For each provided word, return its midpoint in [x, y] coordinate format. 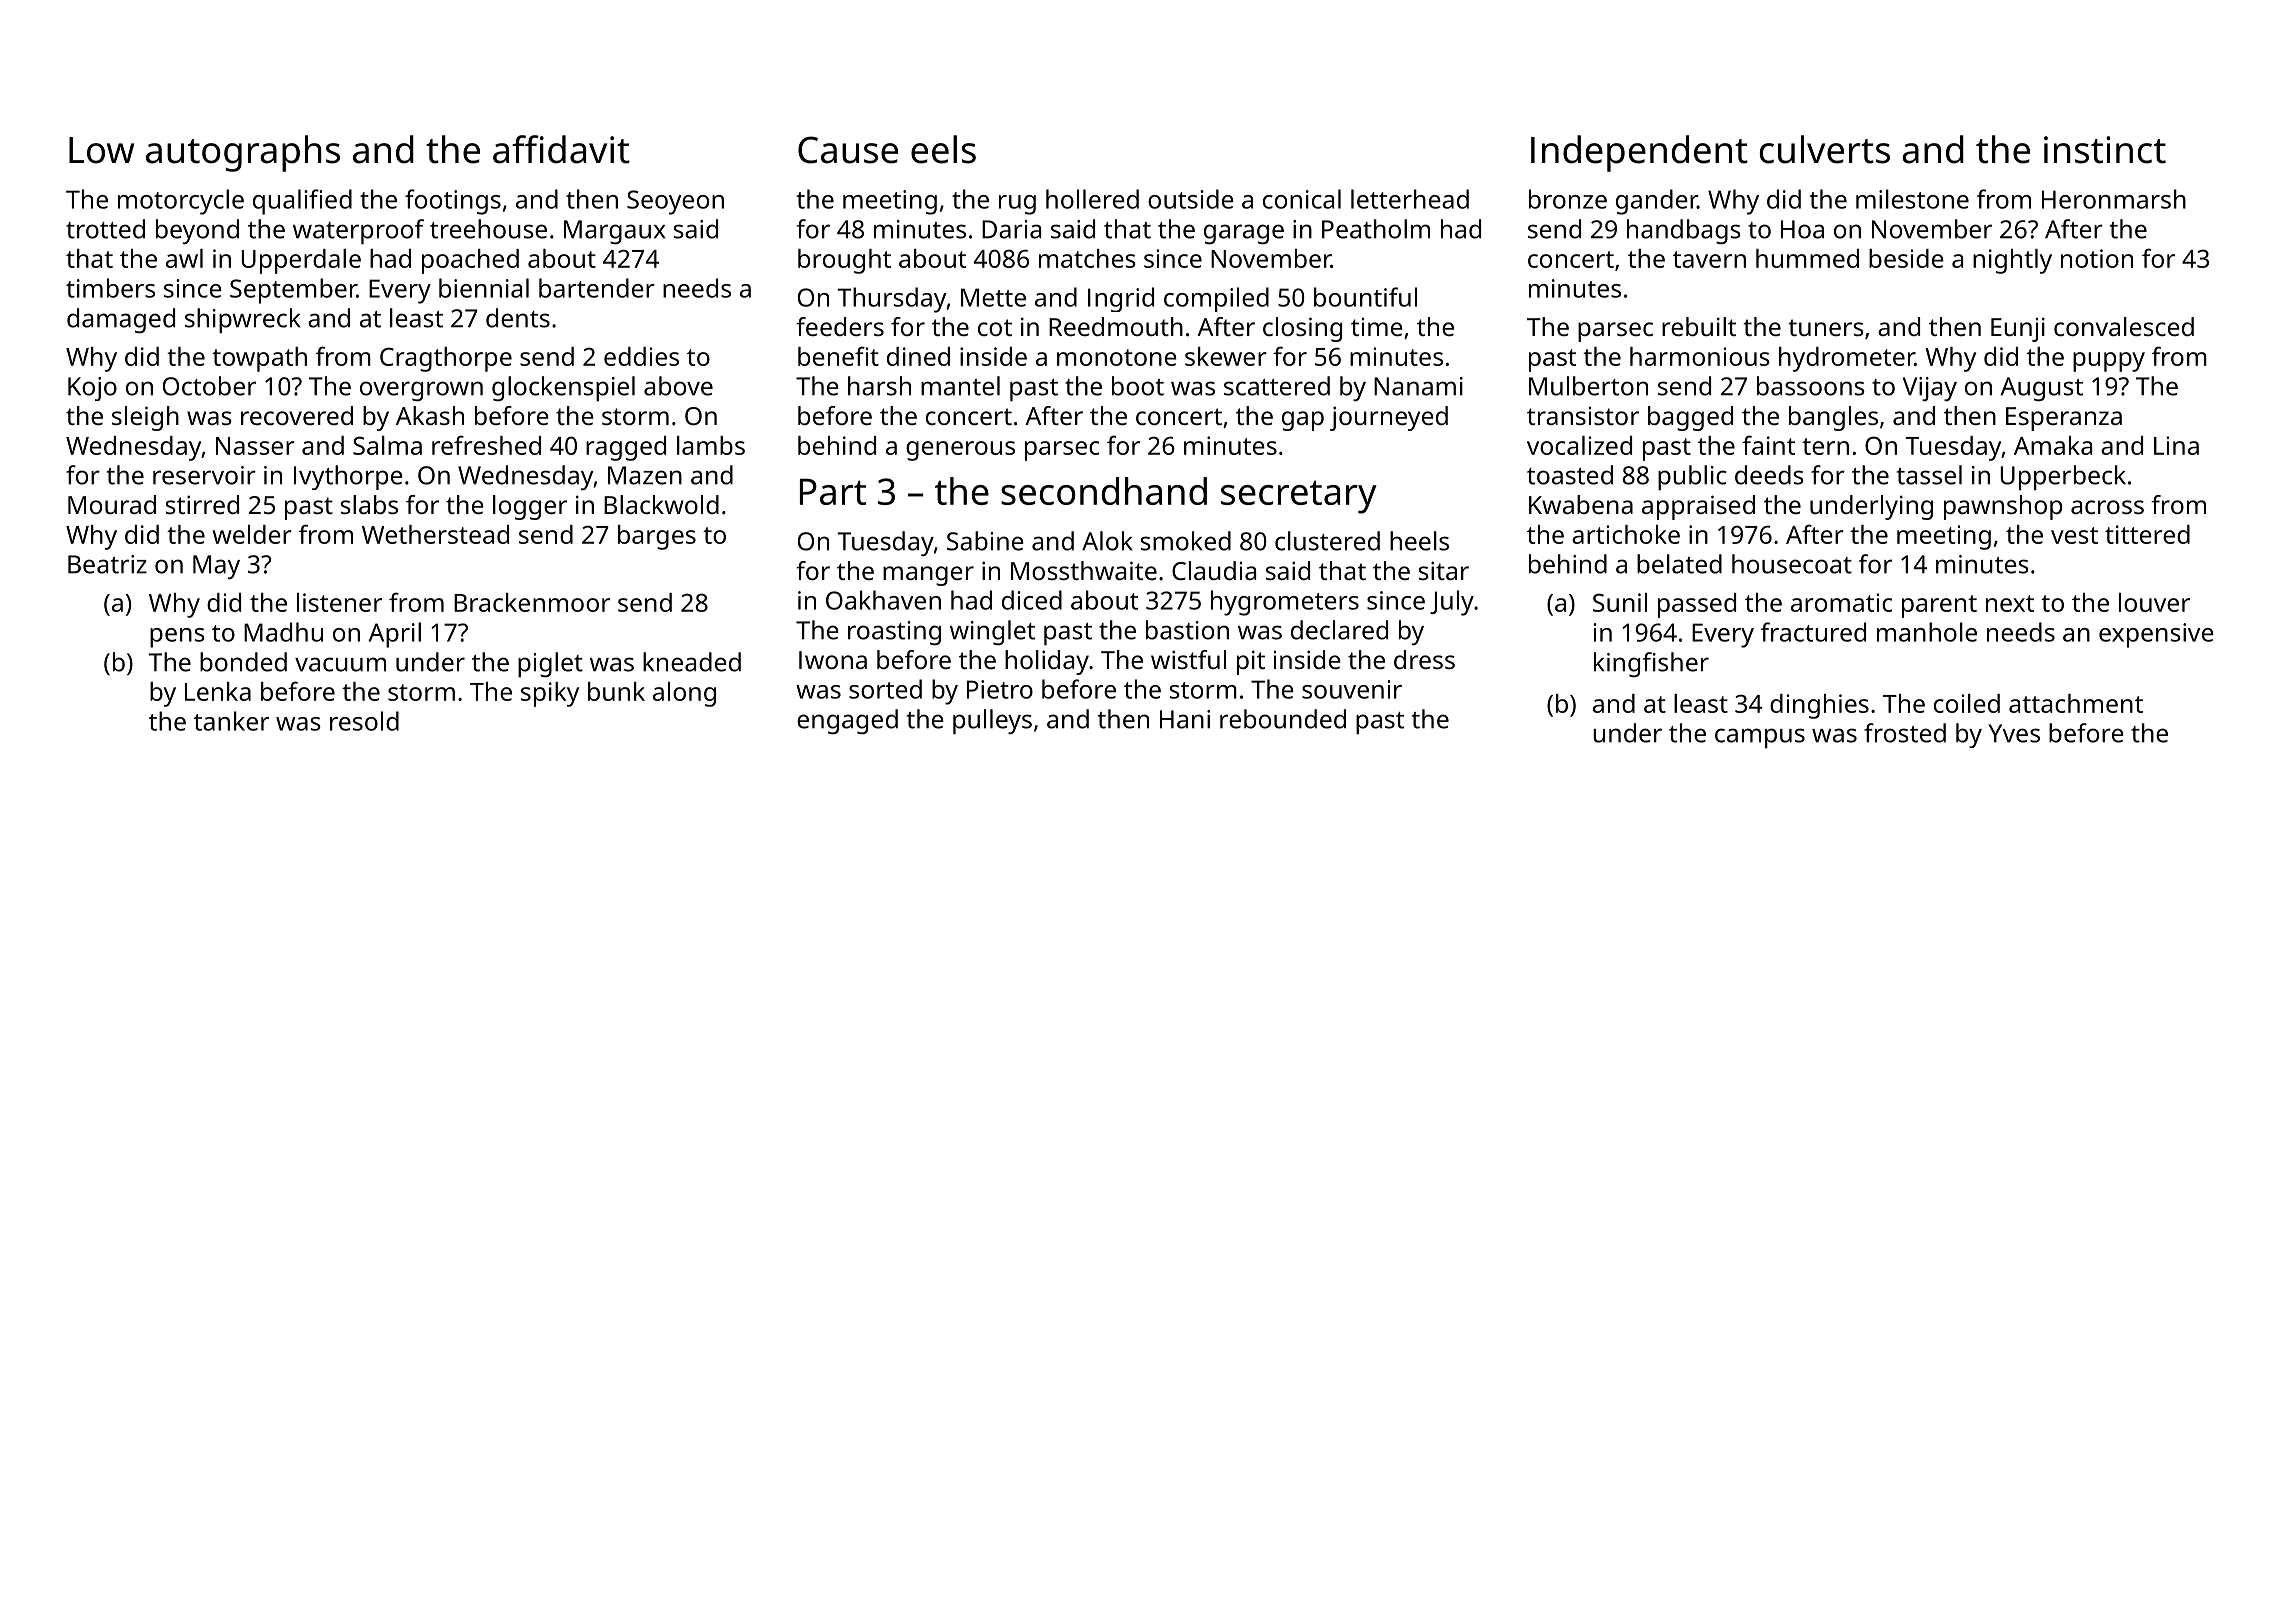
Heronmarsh [2114, 199]
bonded [243, 662]
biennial [484, 288]
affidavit [561, 149]
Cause [848, 150]
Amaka [2053, 445]
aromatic [1841, 602]
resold [364, 721]
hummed [1807, 258]
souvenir [1352, 689]
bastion [1187, 630]
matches [1087, 258]
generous [960, 451]
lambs [711, 445]
